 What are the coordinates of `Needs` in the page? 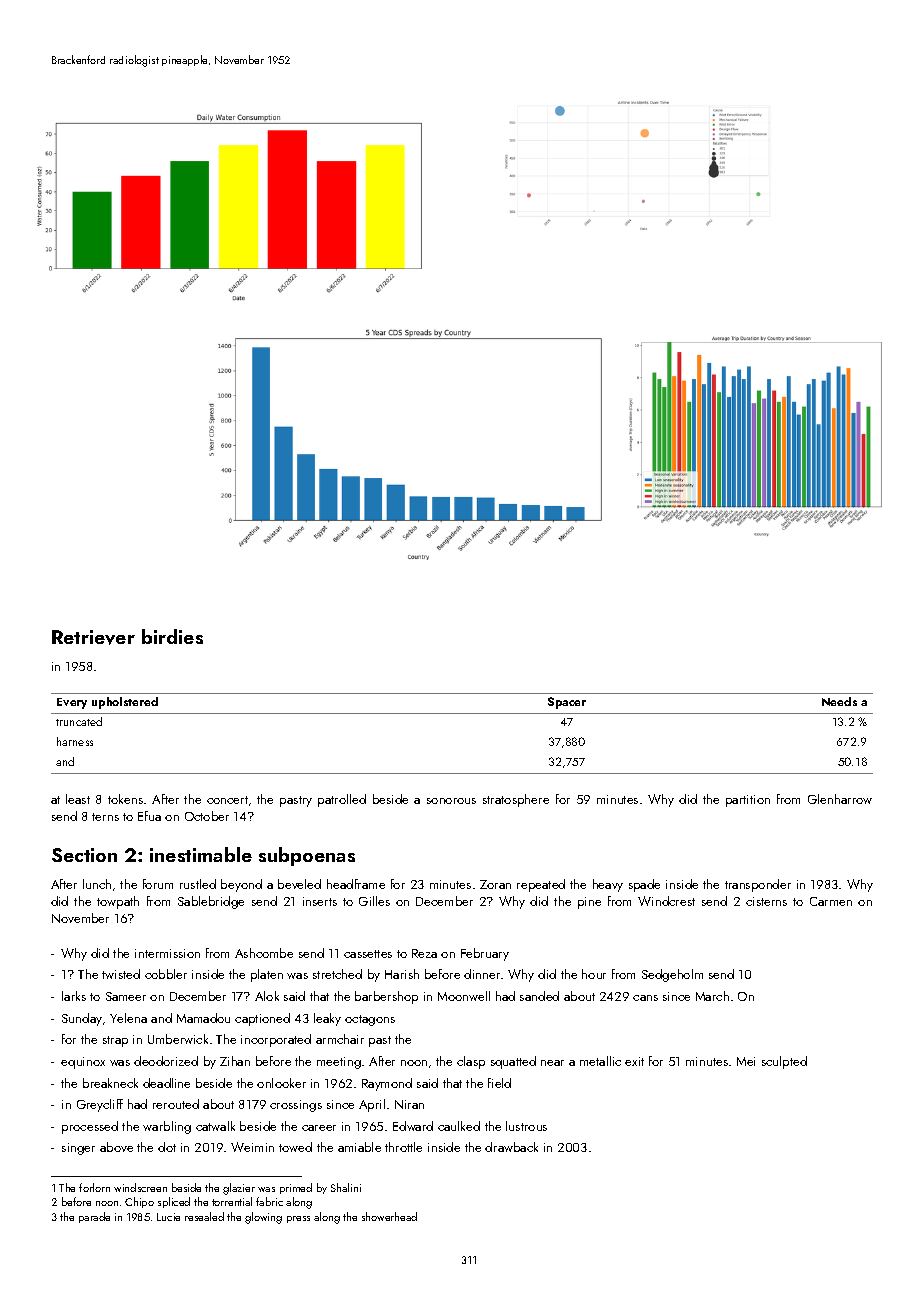 It's located at (839, 701).
